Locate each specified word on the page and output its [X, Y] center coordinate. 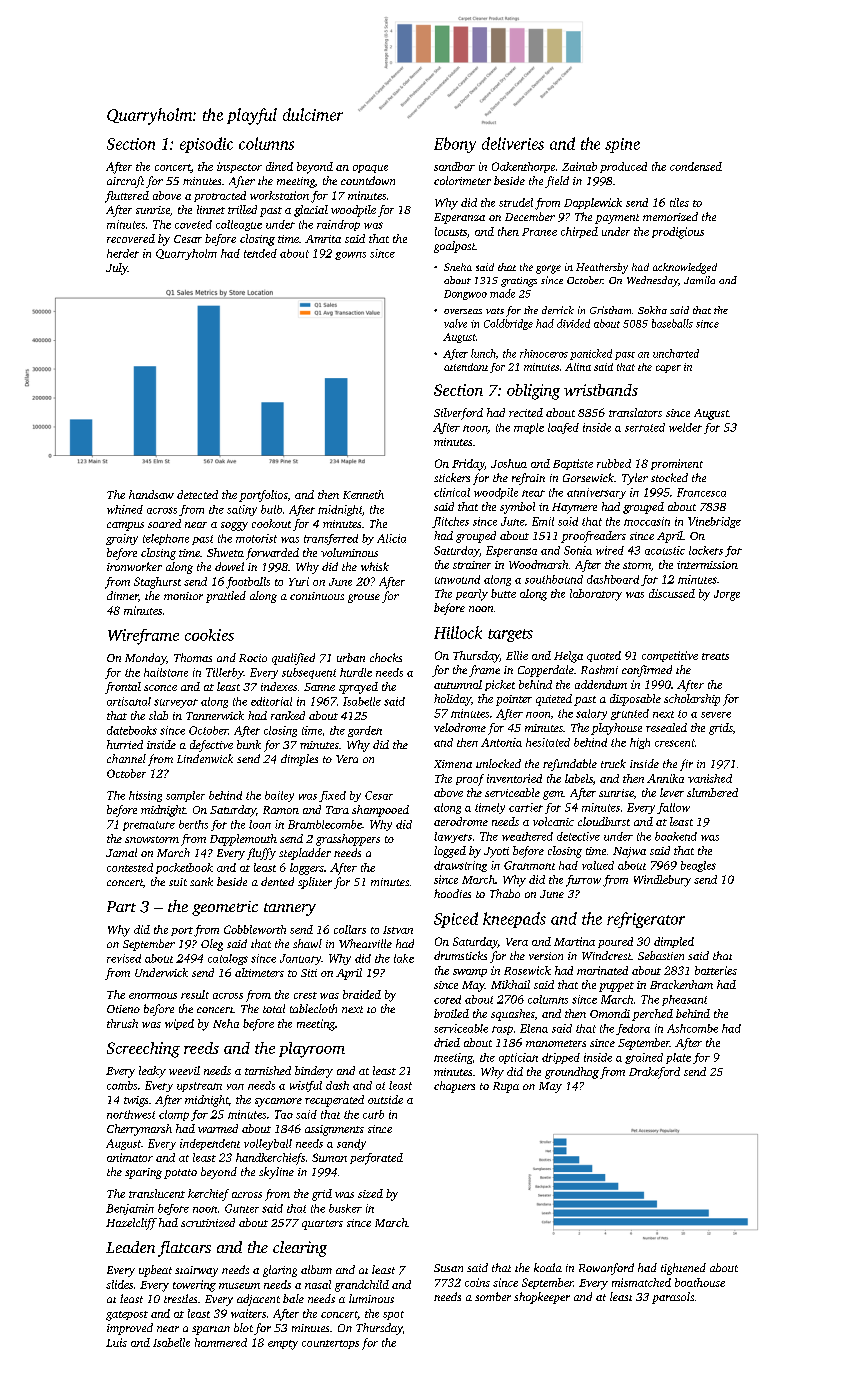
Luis [116, 1342]
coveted [193, 224]
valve [455, 323]
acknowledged [685, 268]
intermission [707, 565]
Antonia [501, 742]
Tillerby [225, 673]
